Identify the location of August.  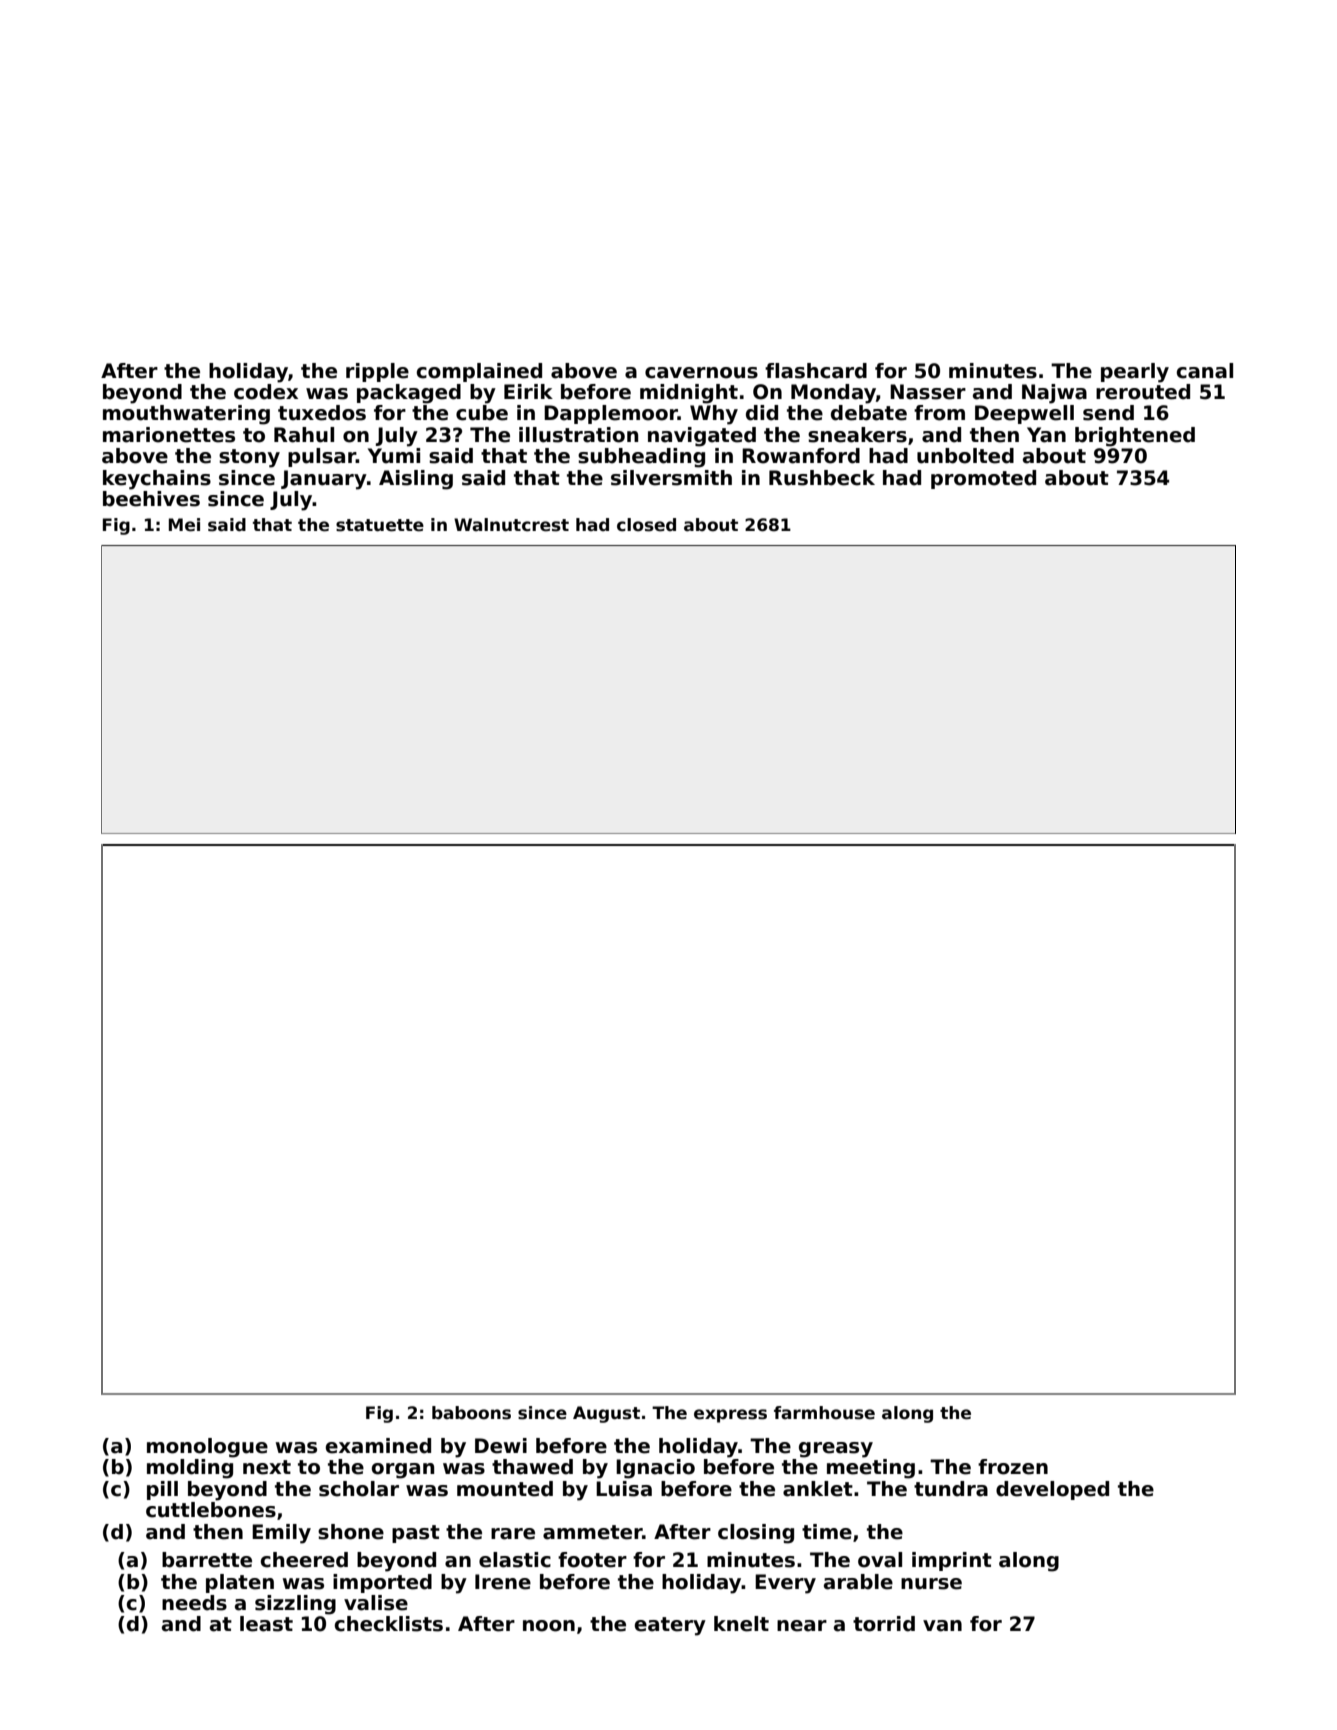
(606, 1414).
